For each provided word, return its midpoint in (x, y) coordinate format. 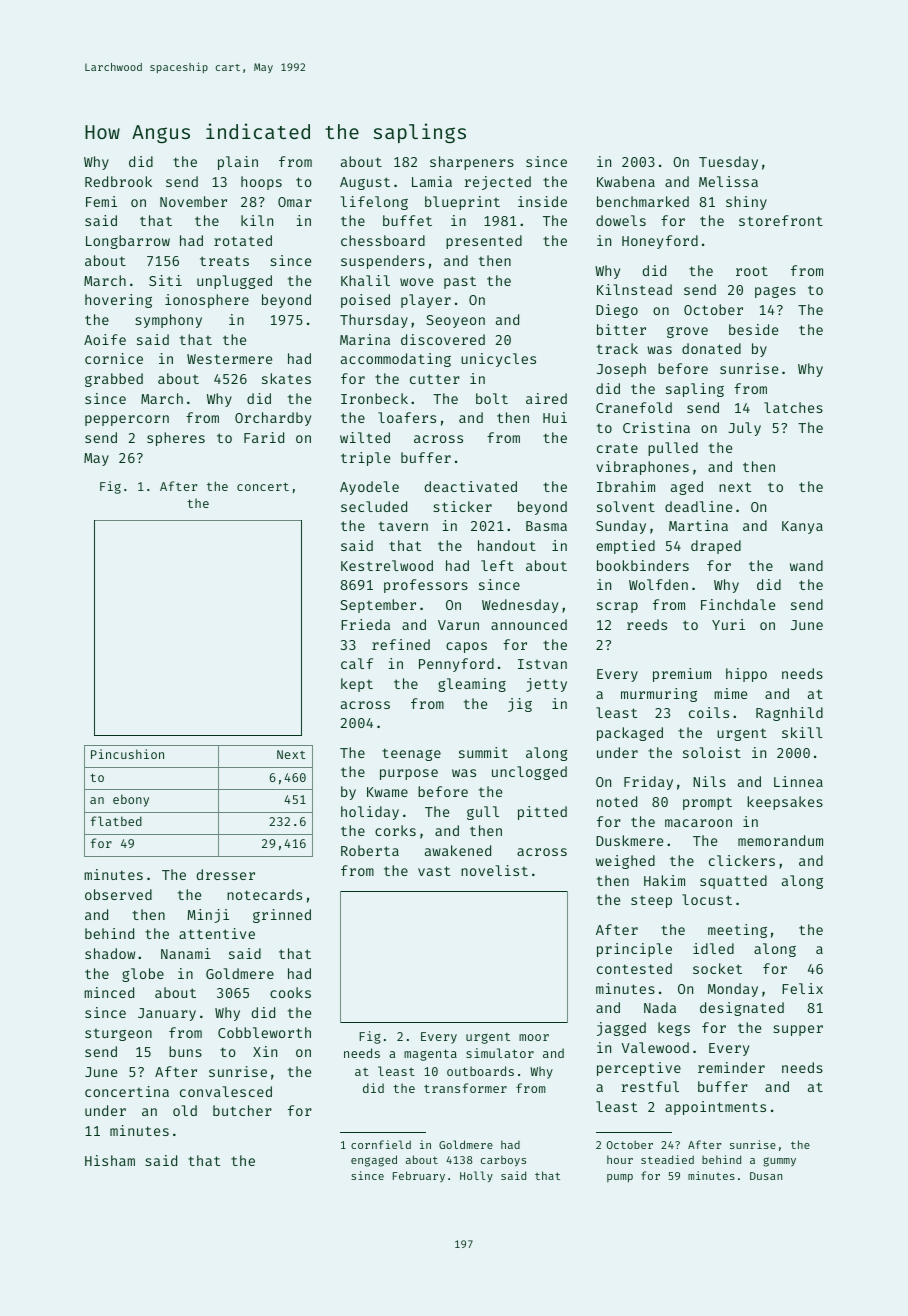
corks (395, 830)
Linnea (798, 781)
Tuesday (728, 163)
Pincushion (127, 754)
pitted (542, 813)
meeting (737, 931)
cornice (114, 358)
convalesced (226, 1091)
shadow (110, 953)
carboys (503, 1161)
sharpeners (472, 163)
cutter (435, 379)
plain (238, 163)
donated (711, 348)
